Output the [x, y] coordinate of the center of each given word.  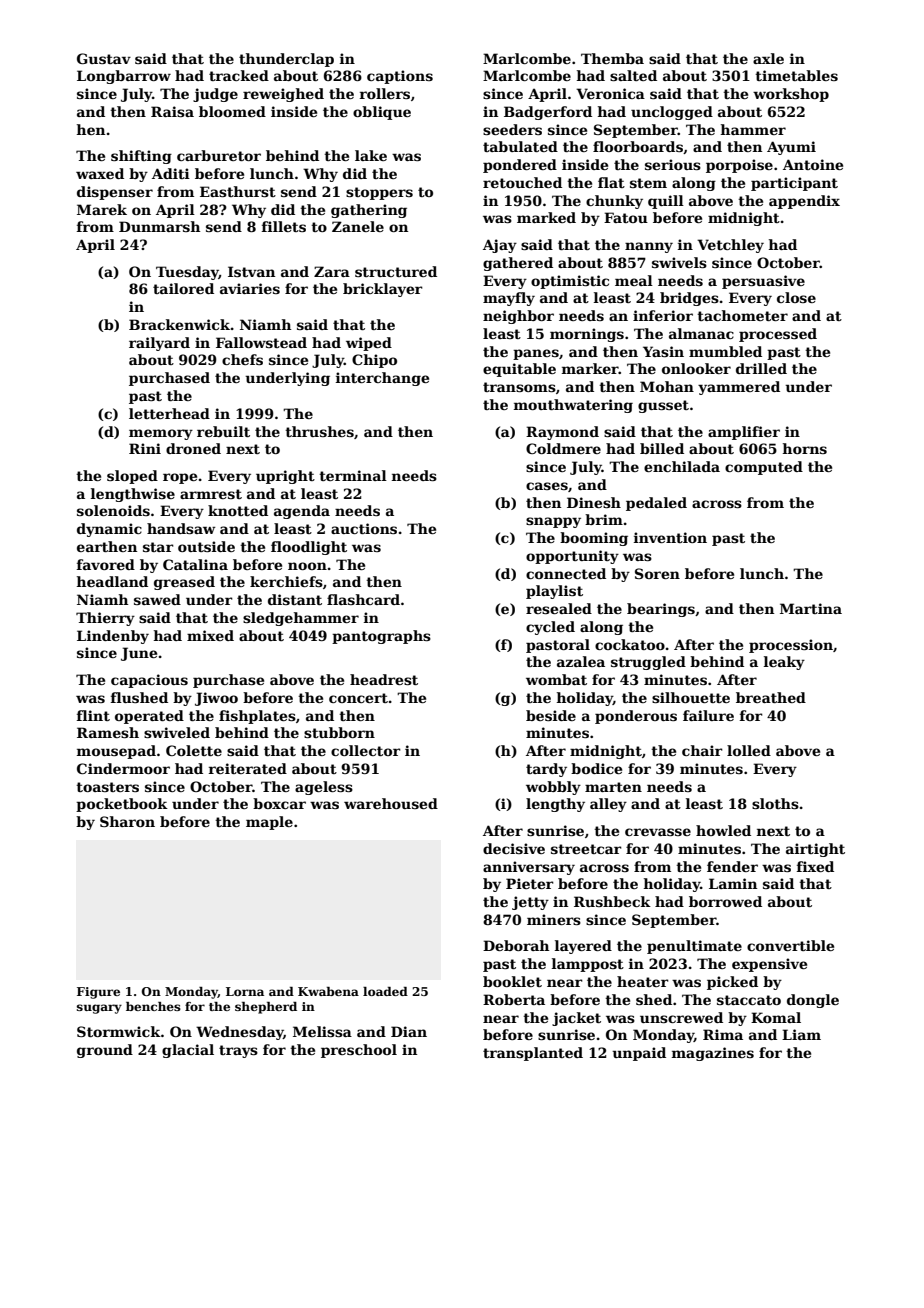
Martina [811, 608]
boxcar [279, 803]
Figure [98, 993]
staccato [749, 1000]
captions [400, 77]
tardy [546, 770]
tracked [239, 75]
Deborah [516, 945]
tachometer [742, 315]
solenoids [113, 510]
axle [768, 58]
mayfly [509, 299]
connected [566, 573]
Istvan [251, 271]
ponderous [636, 717]
